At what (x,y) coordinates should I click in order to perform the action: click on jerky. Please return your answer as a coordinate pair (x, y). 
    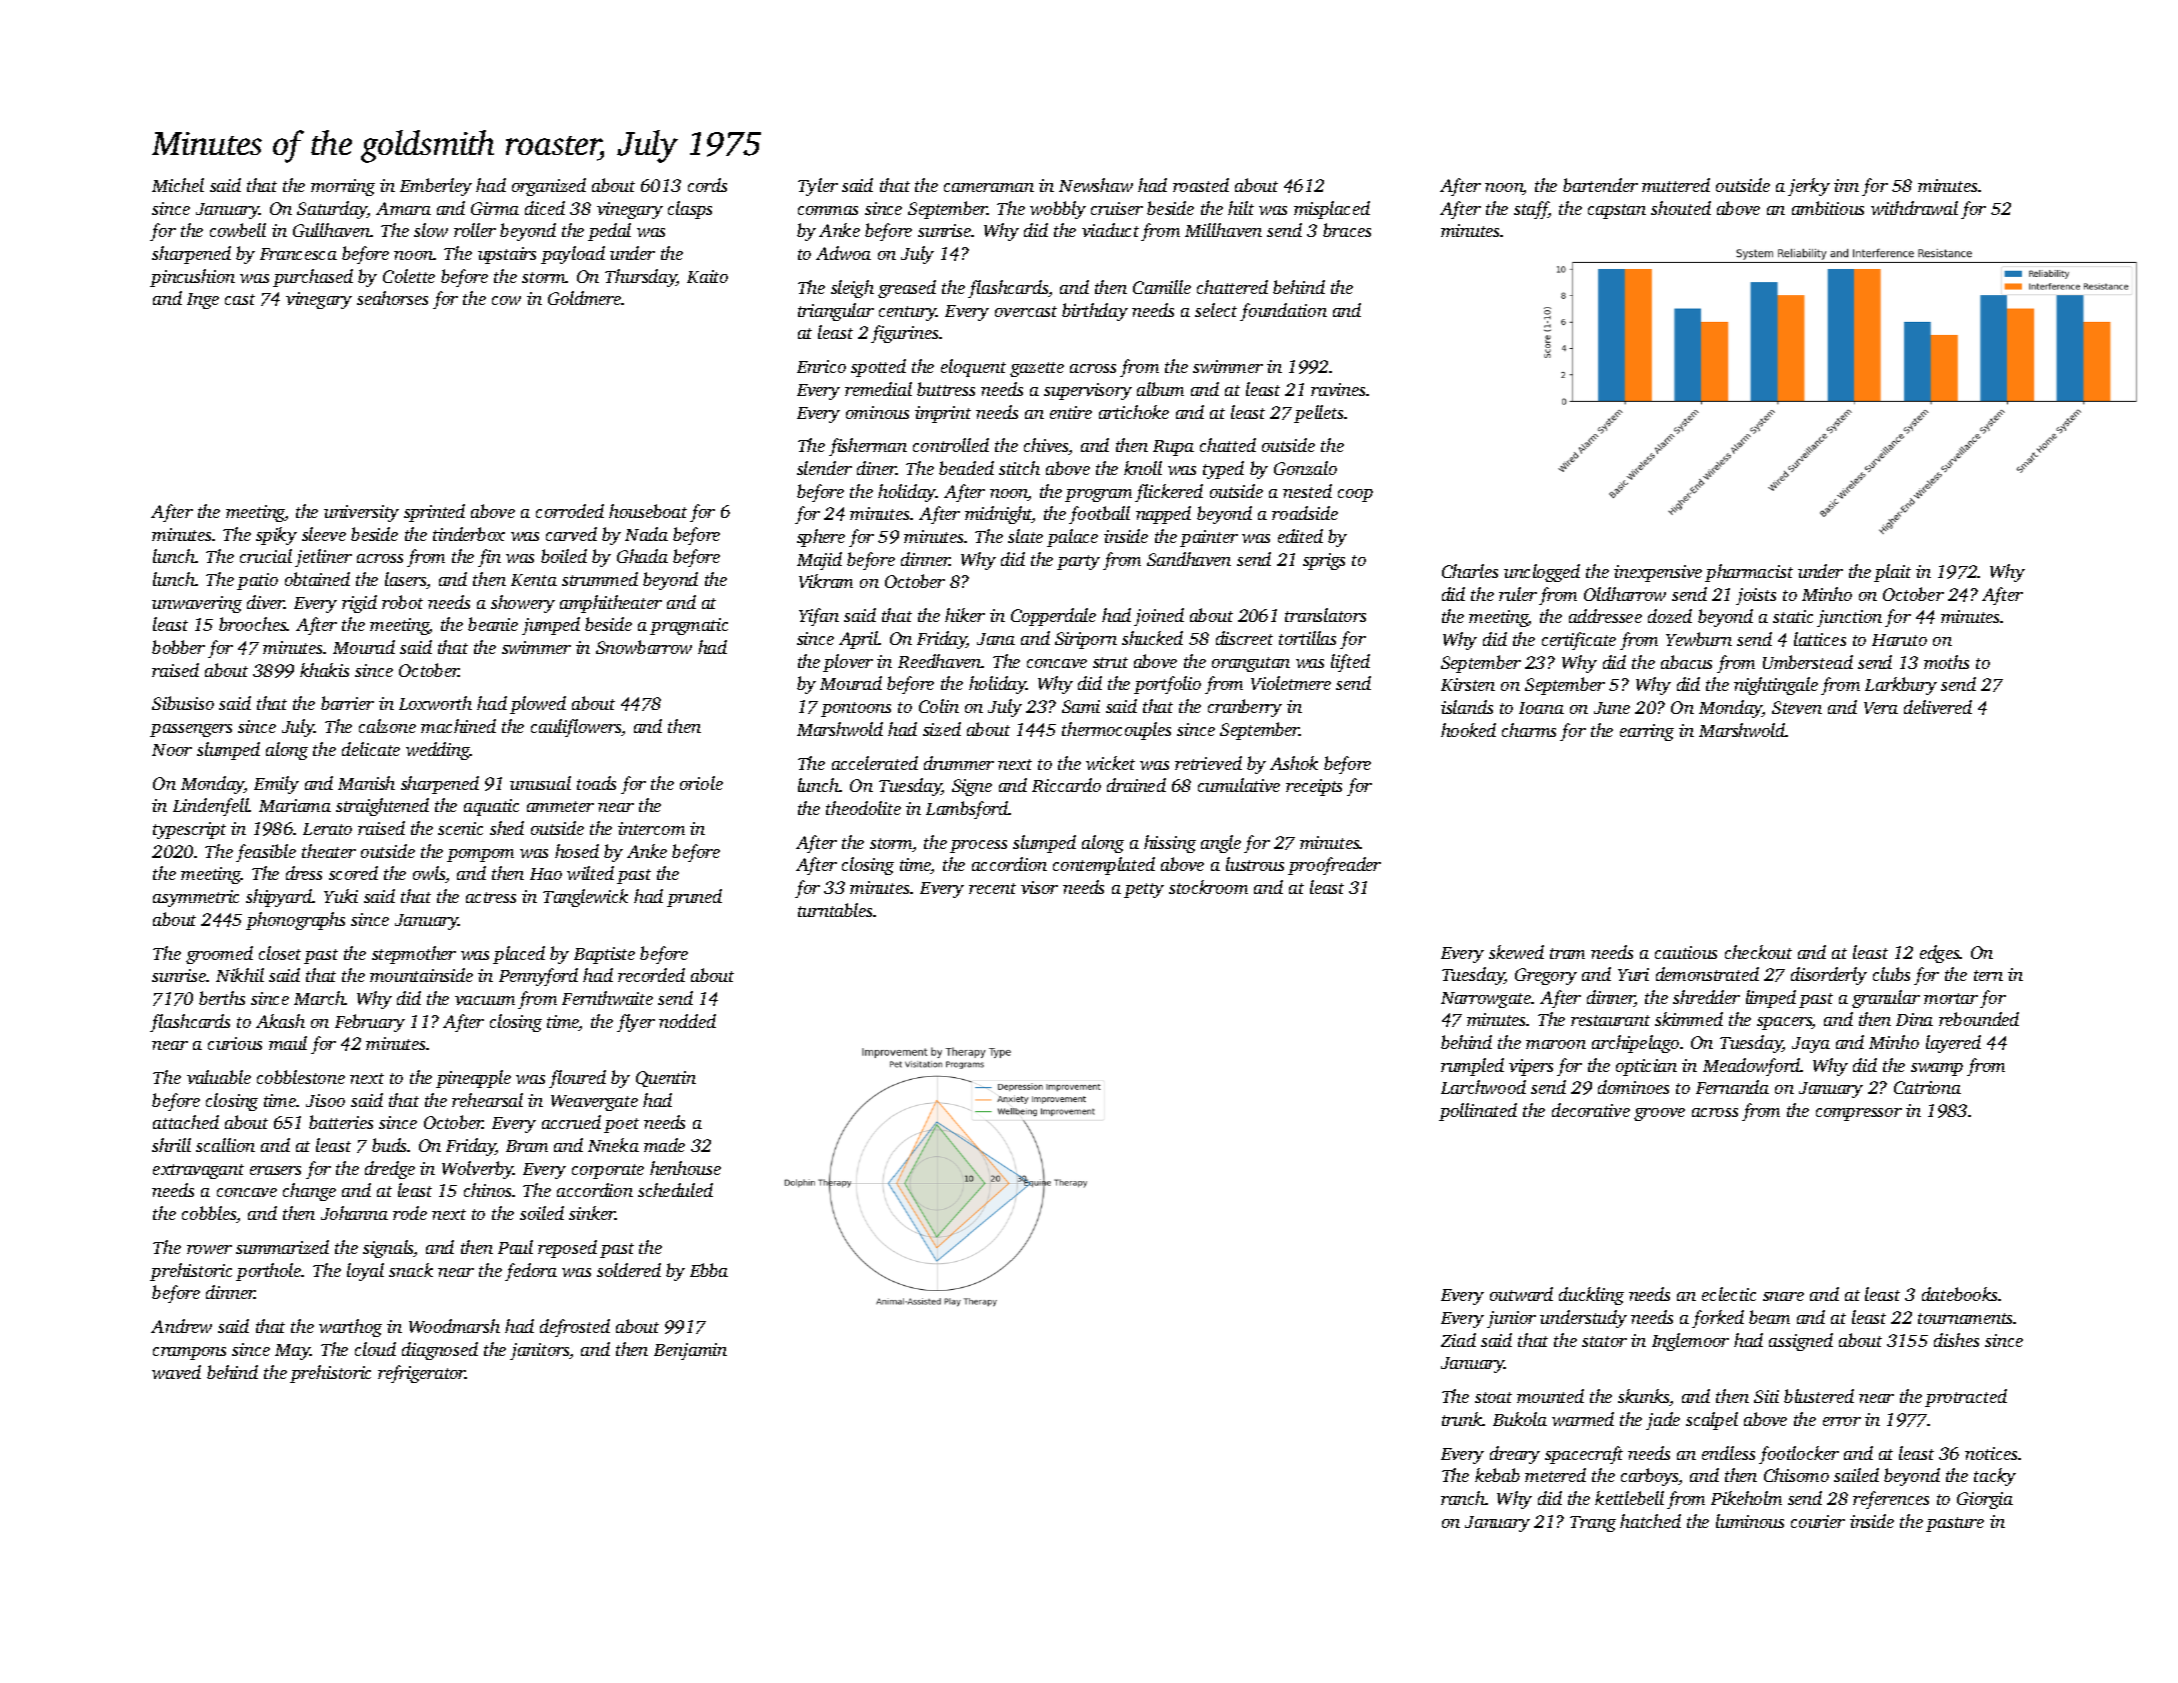
    Looking at the image, I should click on (1809, 187).
